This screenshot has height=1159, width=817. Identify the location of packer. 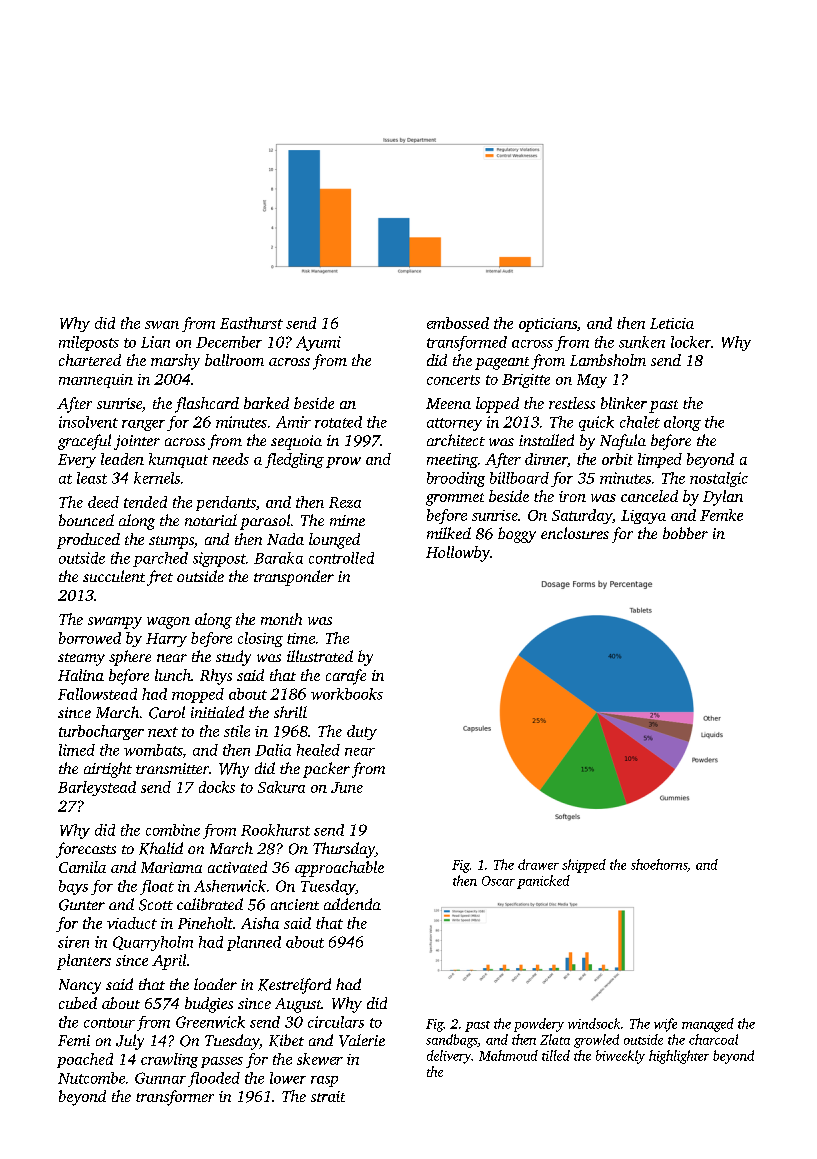
(326, 770).
